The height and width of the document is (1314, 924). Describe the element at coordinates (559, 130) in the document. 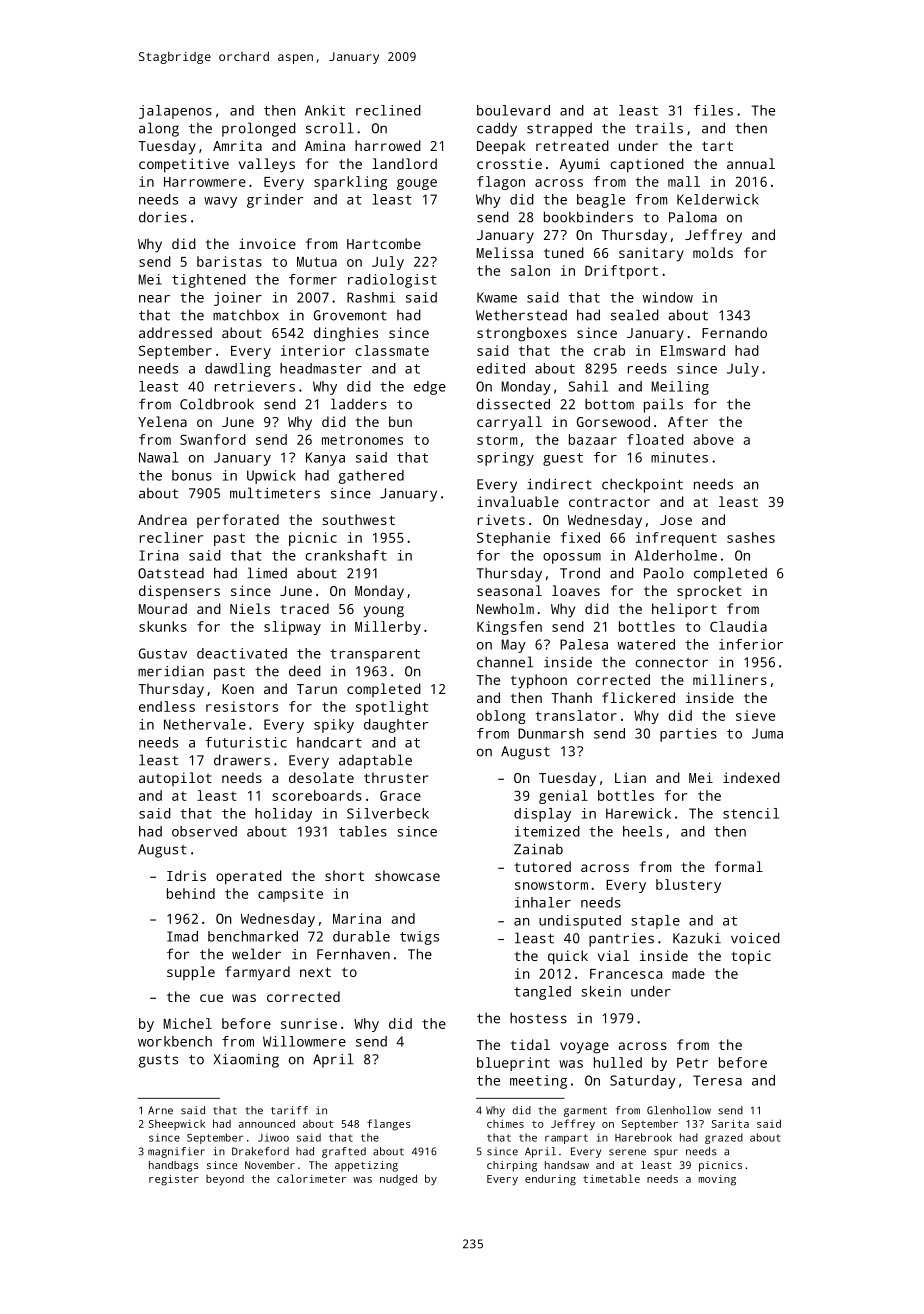

I see `strapped` at that location.
